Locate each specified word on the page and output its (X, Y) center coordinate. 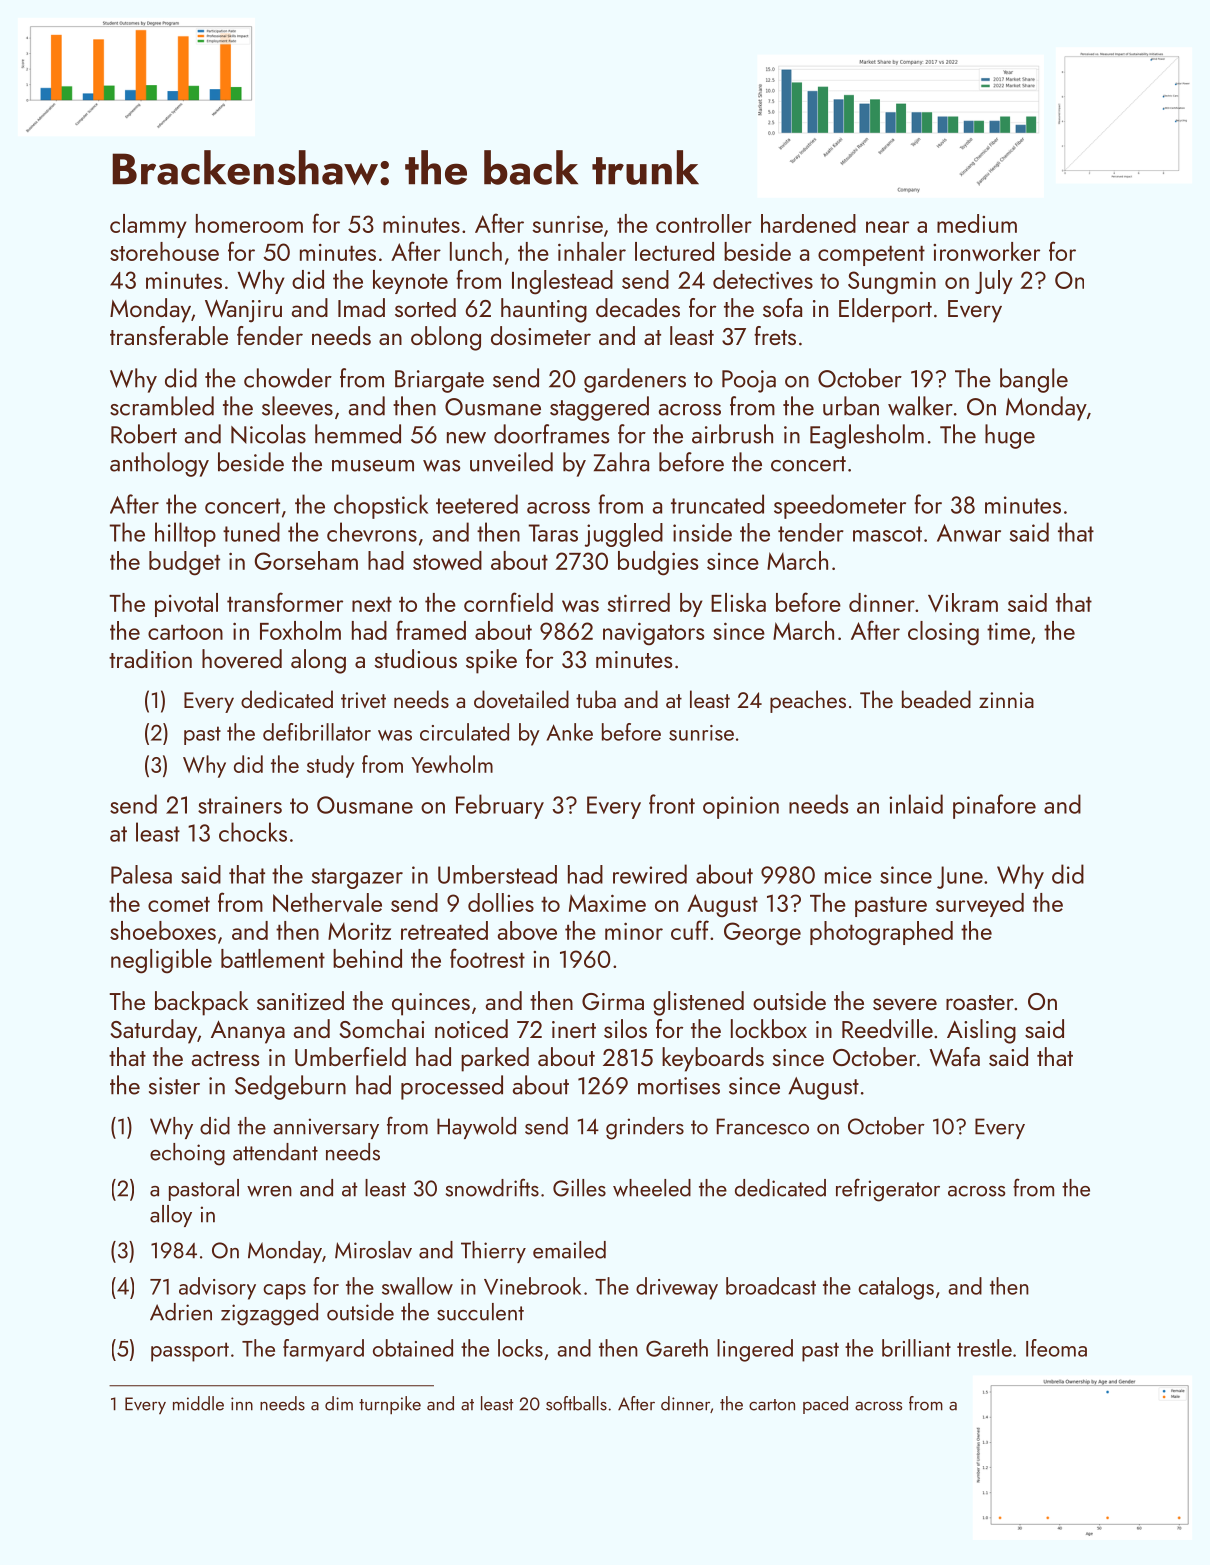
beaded (936, 699)
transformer (285, 602)
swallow (417, 1286)
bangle (1034, 380)
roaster (980, 1002)
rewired (650, 874)
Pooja (749, 381)
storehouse (164, 251)
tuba (596, 699)
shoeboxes (163, 930)
